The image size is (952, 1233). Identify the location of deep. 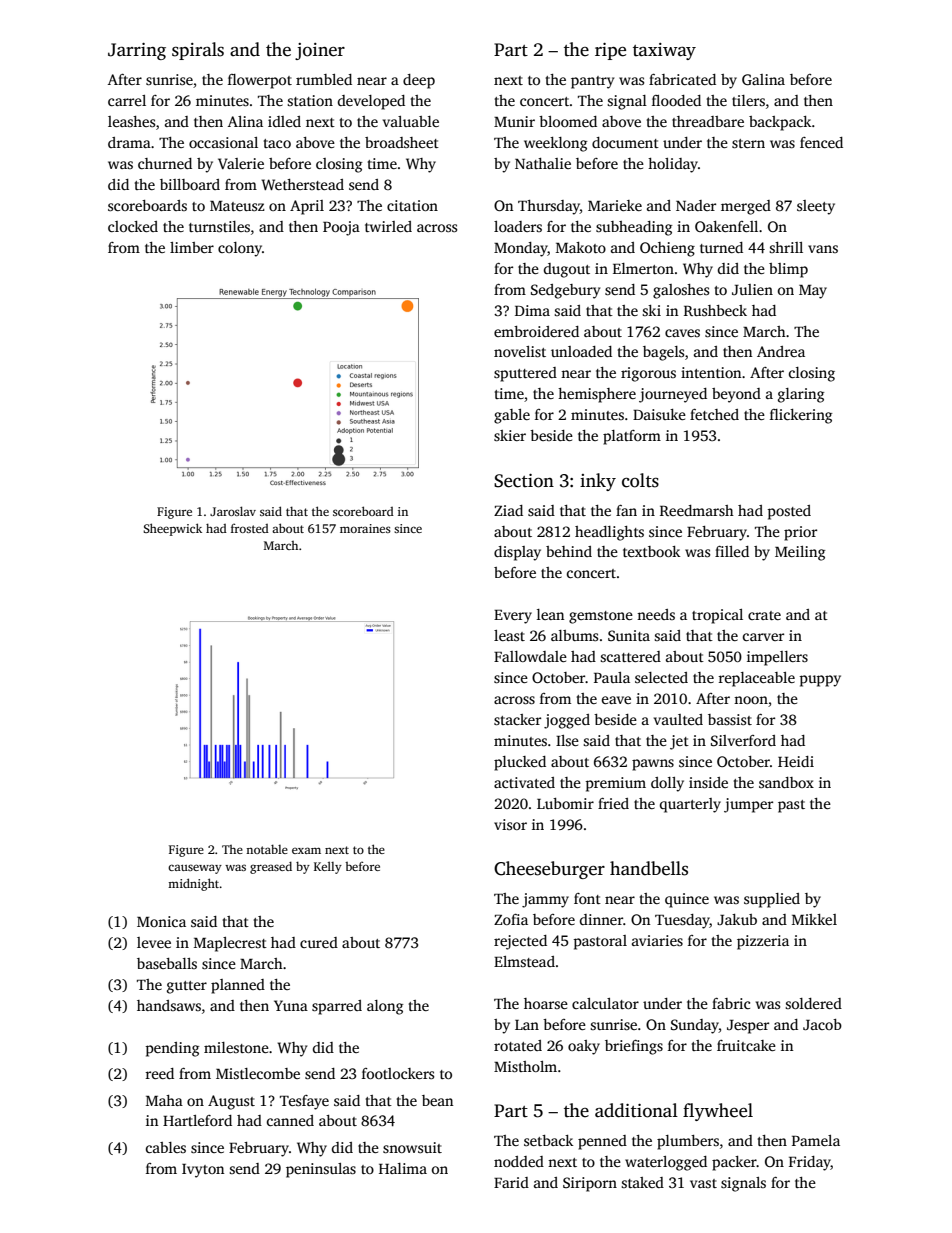
(419, 81).
